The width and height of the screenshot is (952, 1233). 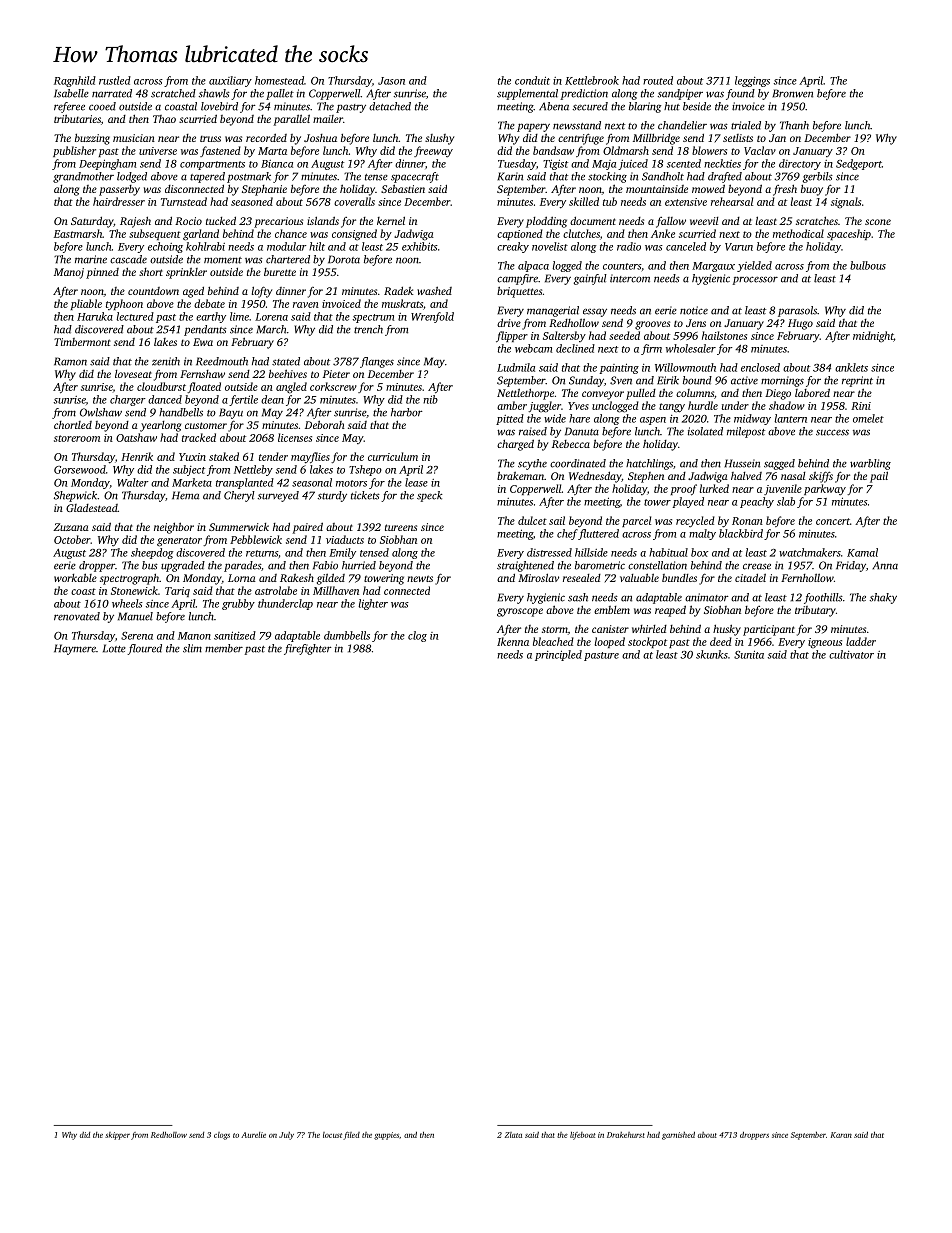 I want to click on Ragnhild, so click(x=75, y=81).
